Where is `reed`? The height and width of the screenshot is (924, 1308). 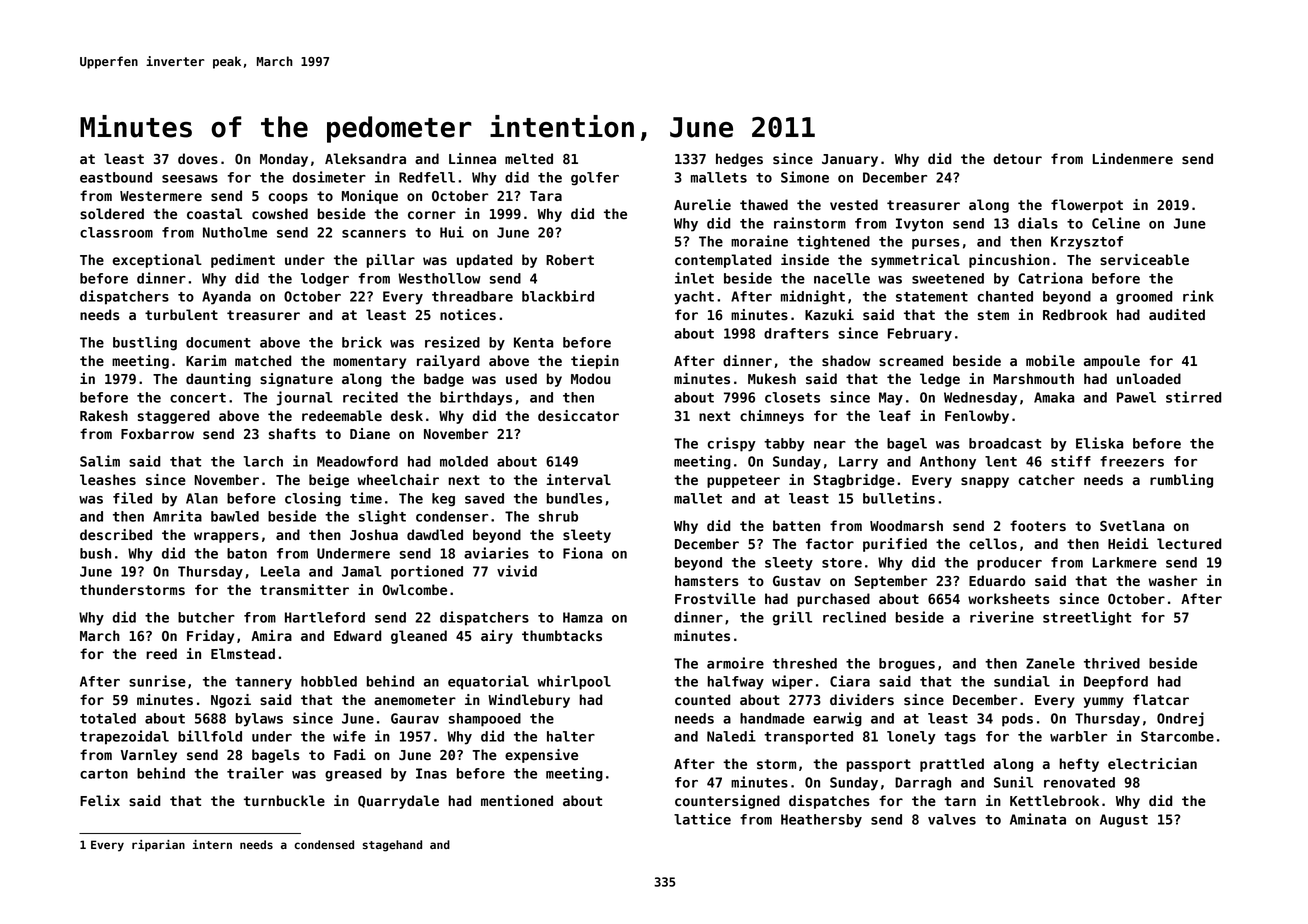
reed is located at coordinates (161, 654).
